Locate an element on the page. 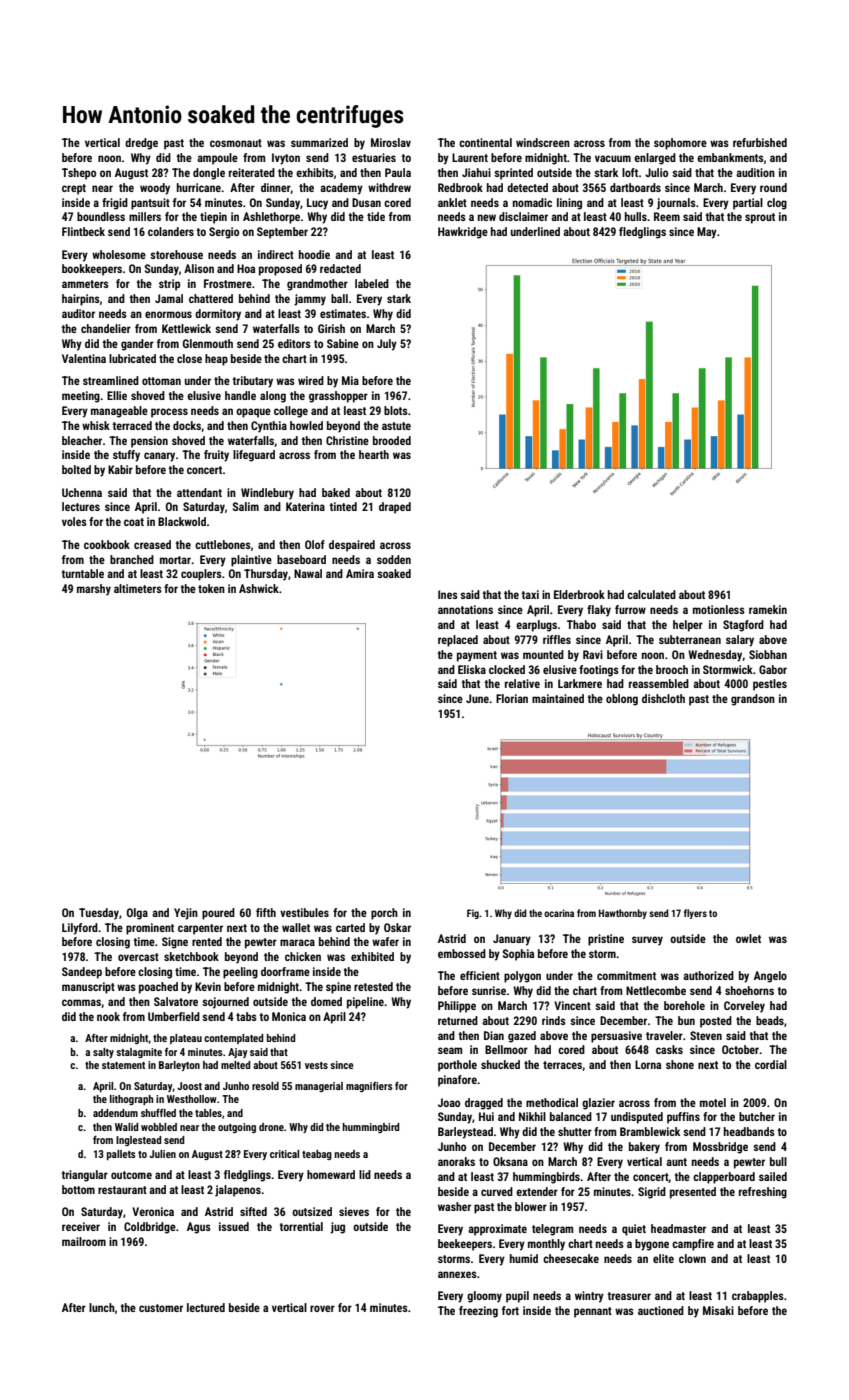 This document has height=1400, width=849. dredge is located at coordinates (141, 144).
